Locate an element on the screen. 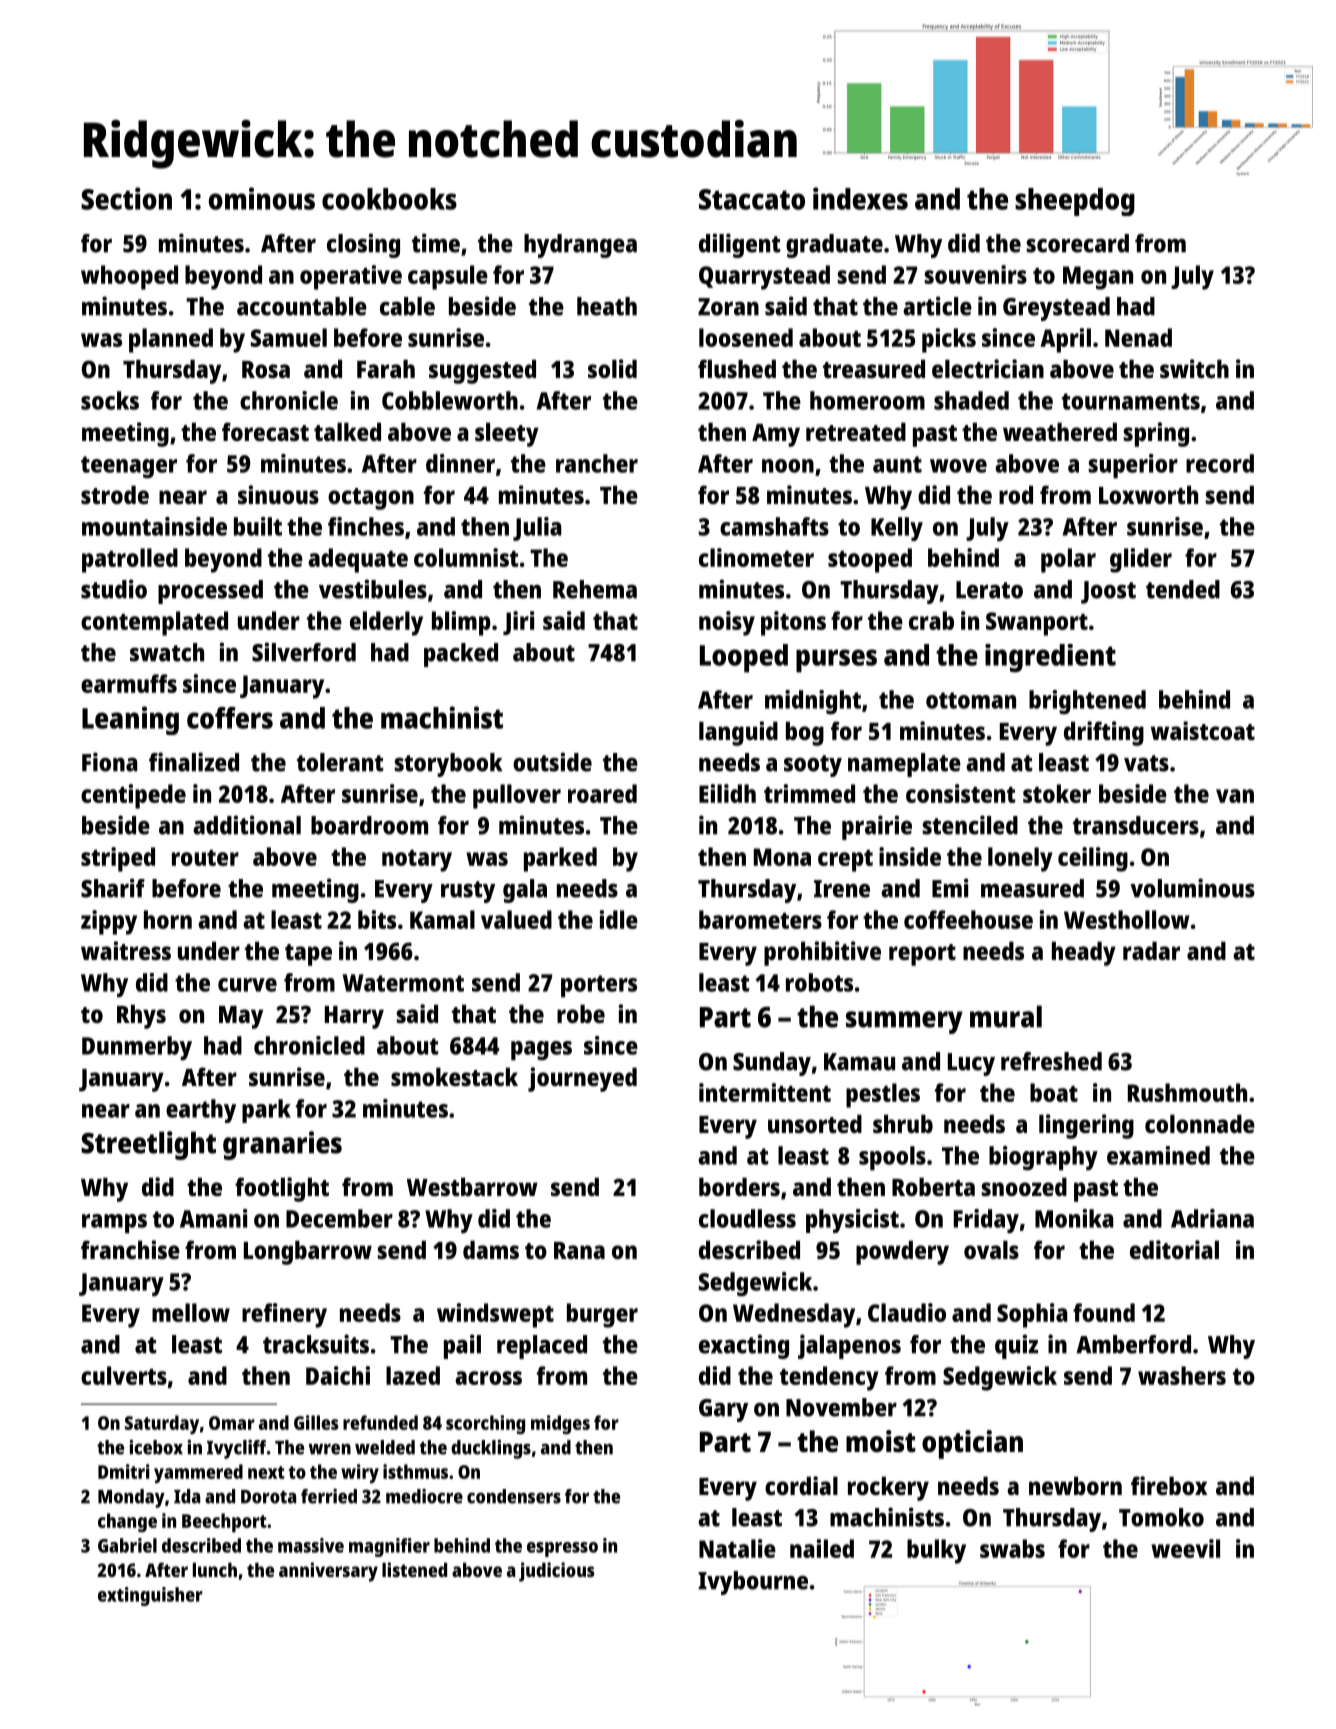  Amani is located at coordinates (214, 1218).
